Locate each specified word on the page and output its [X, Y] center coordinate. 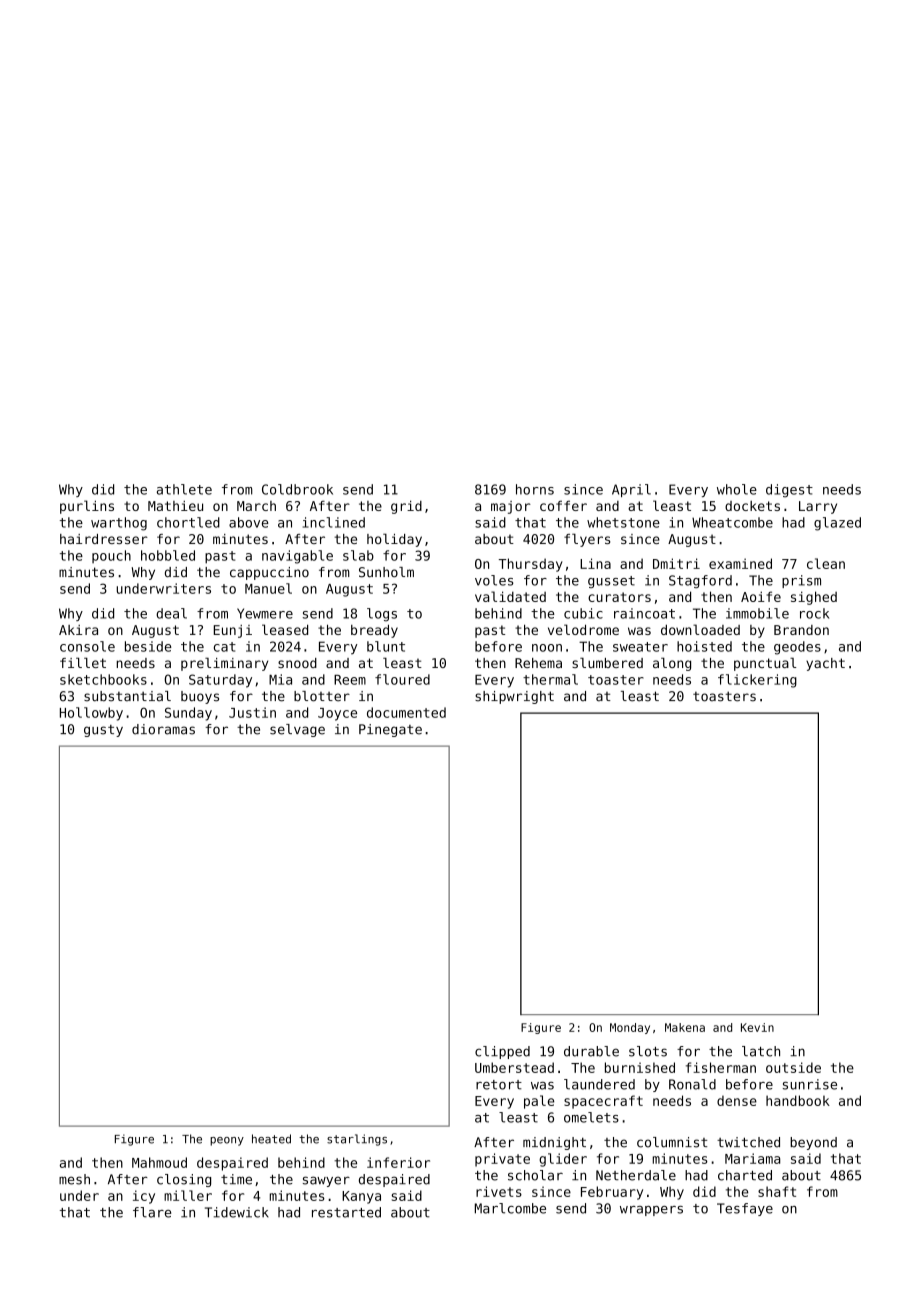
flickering [757, 681]
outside [793, 1067]
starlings [357, 1140]
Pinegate [390, 730]
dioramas [163, 729]
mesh [74, 1179]
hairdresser [104, 539]
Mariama [752, 1158]
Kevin [757, 1027]
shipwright [514, 697]
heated [271, 1139]
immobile [757, 613]
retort [499, 1085]
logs [382, 615]
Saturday [220, 681]
